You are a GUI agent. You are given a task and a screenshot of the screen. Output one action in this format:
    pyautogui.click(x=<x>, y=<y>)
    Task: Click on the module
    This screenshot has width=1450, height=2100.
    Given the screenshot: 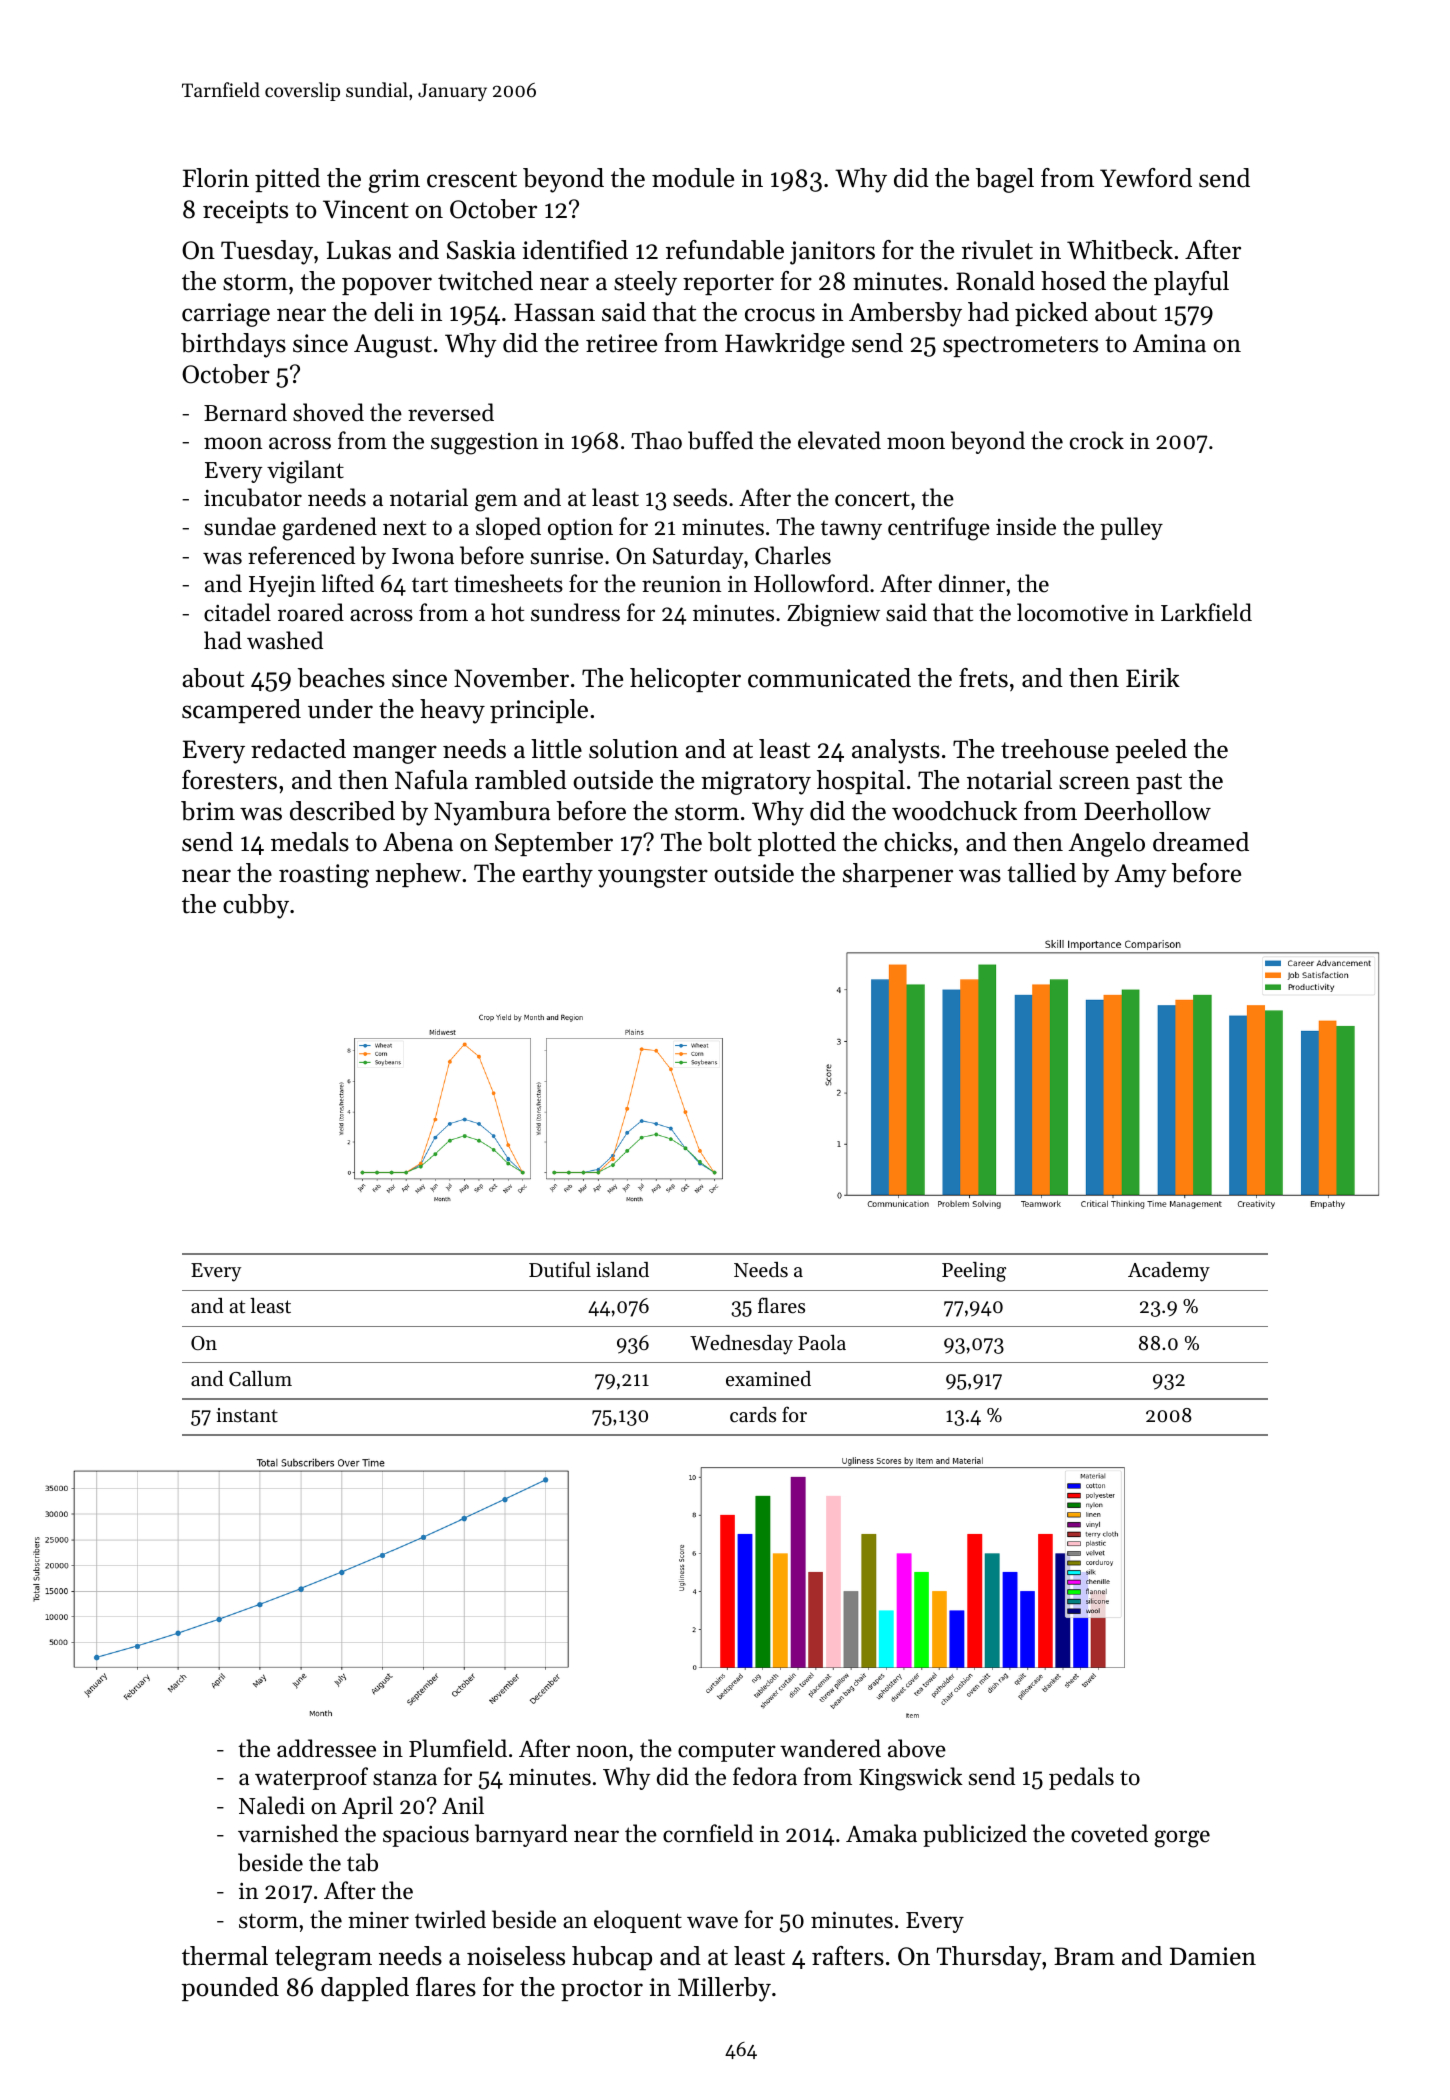 What is the action you would take?
    pyautogui.click(x=693, y=178)
